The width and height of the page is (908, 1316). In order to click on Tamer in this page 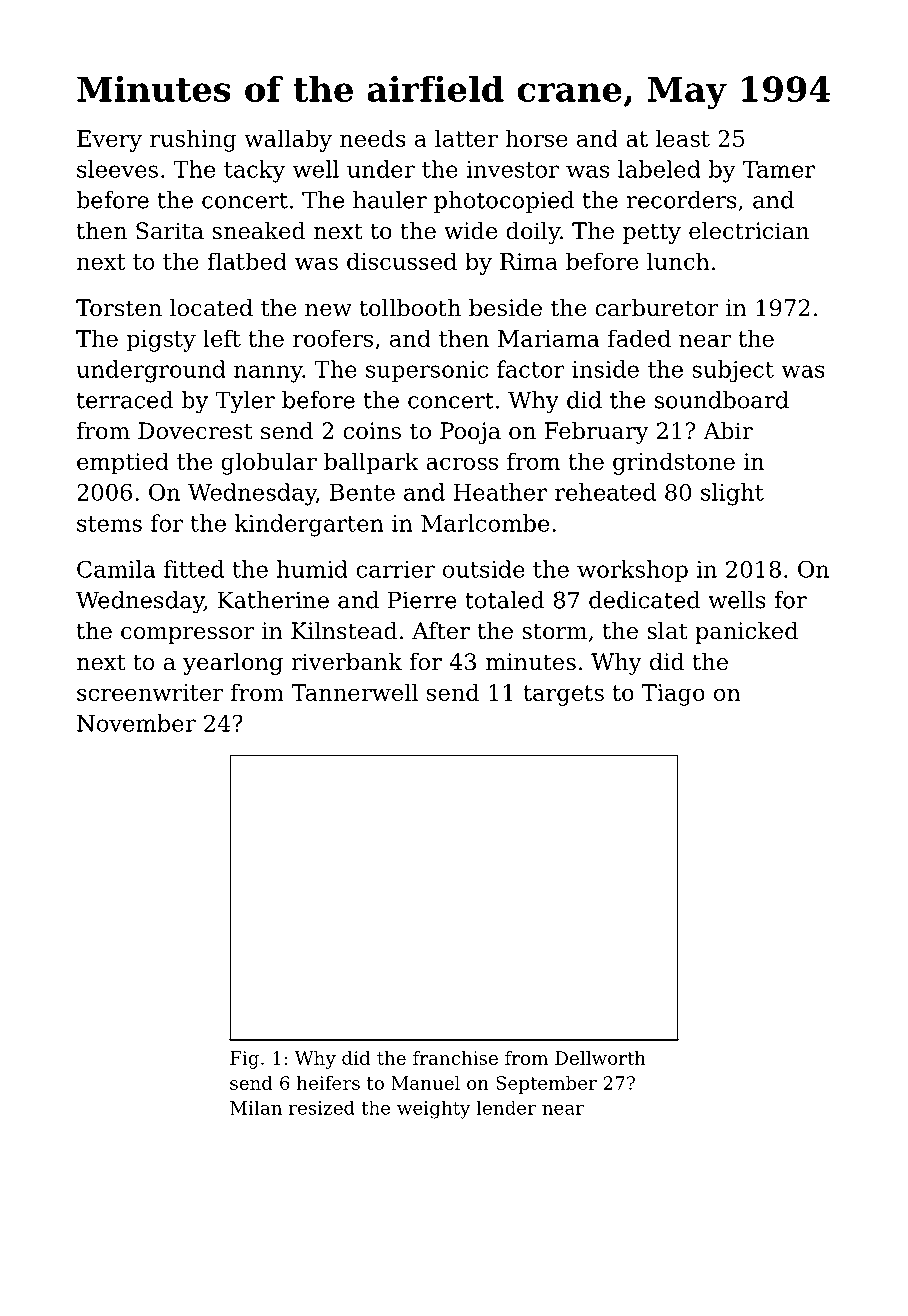, I will do `click(779, 169)`.
